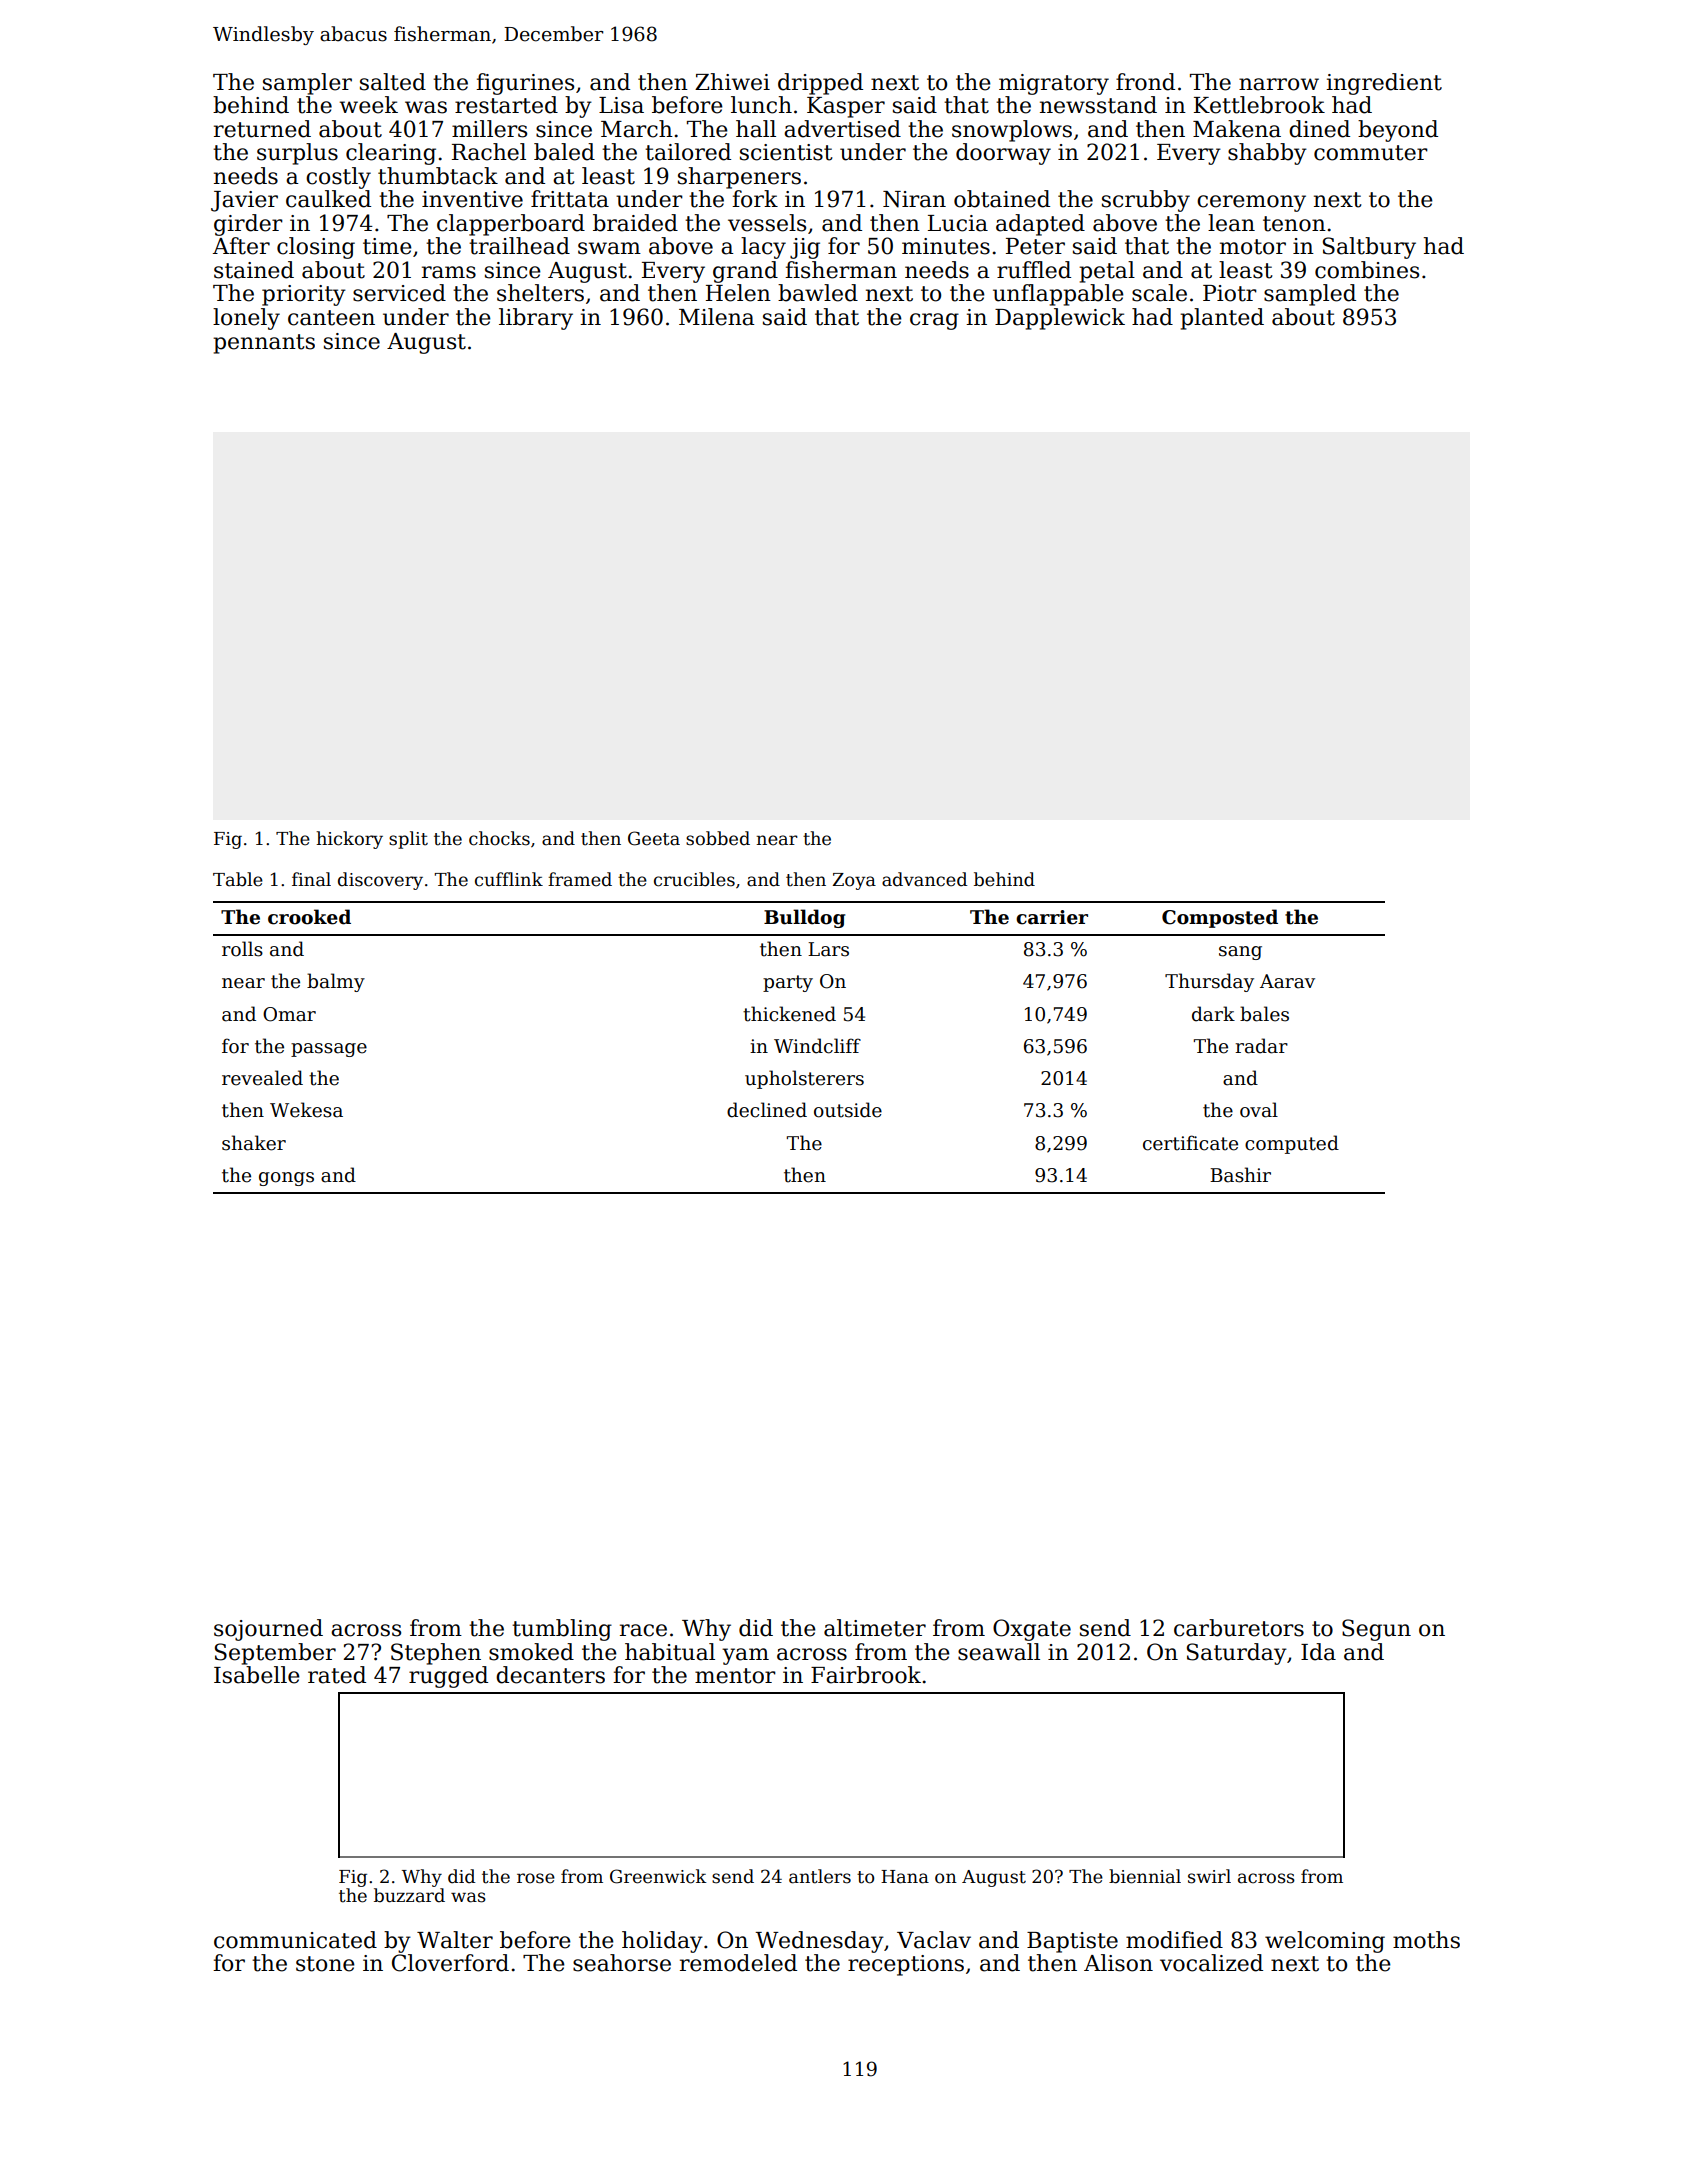 The image size is (1683, 2178). What do you see at coordinates (331, 318) in the page?
I see `canteen` at bounding box center [331, 318].
